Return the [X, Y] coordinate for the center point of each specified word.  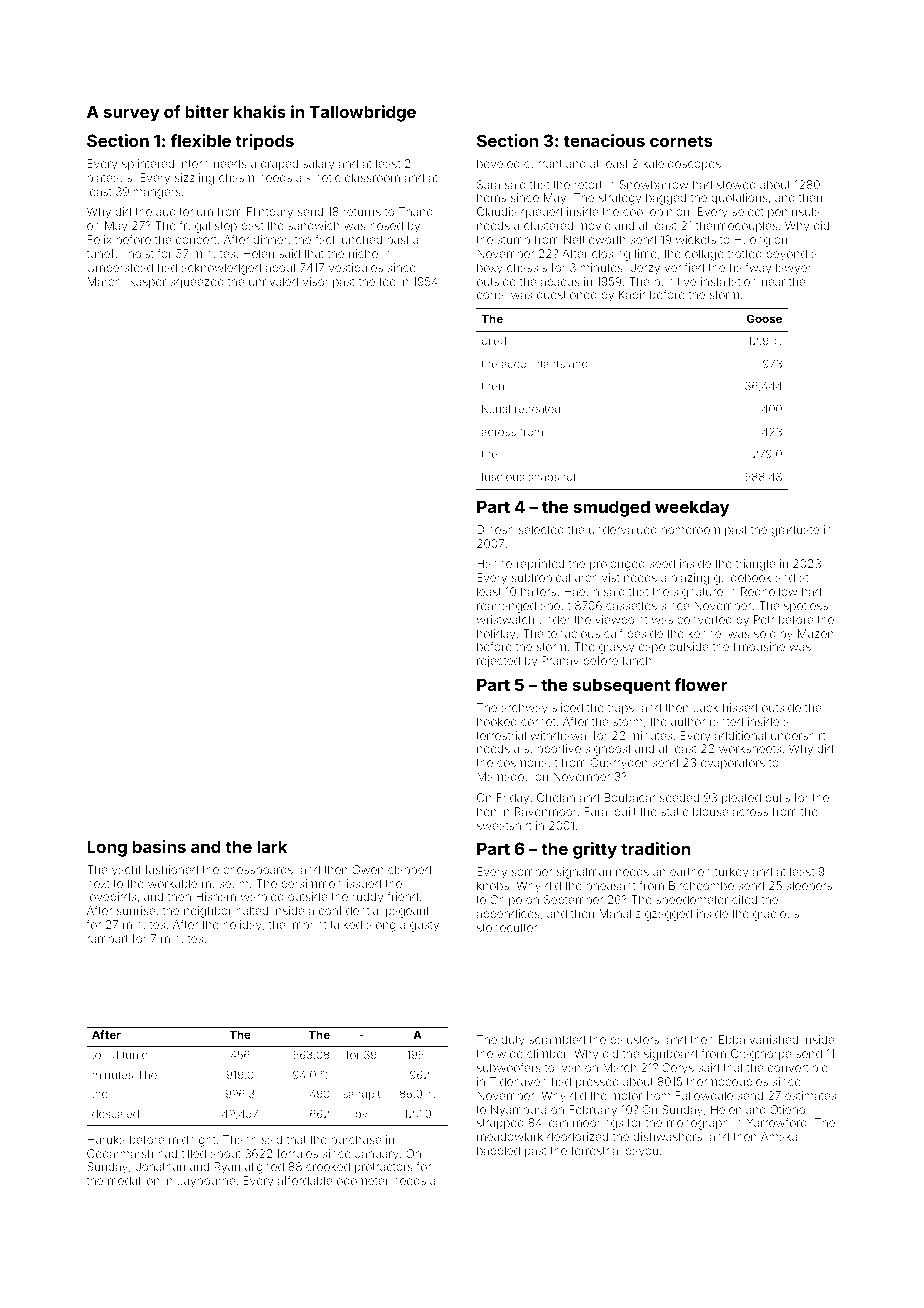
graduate [795, 531]
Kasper [147, 283]
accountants [533, 364]
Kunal [496, 408]
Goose [764, 318]
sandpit [361, 1095]
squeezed [197, 283]
